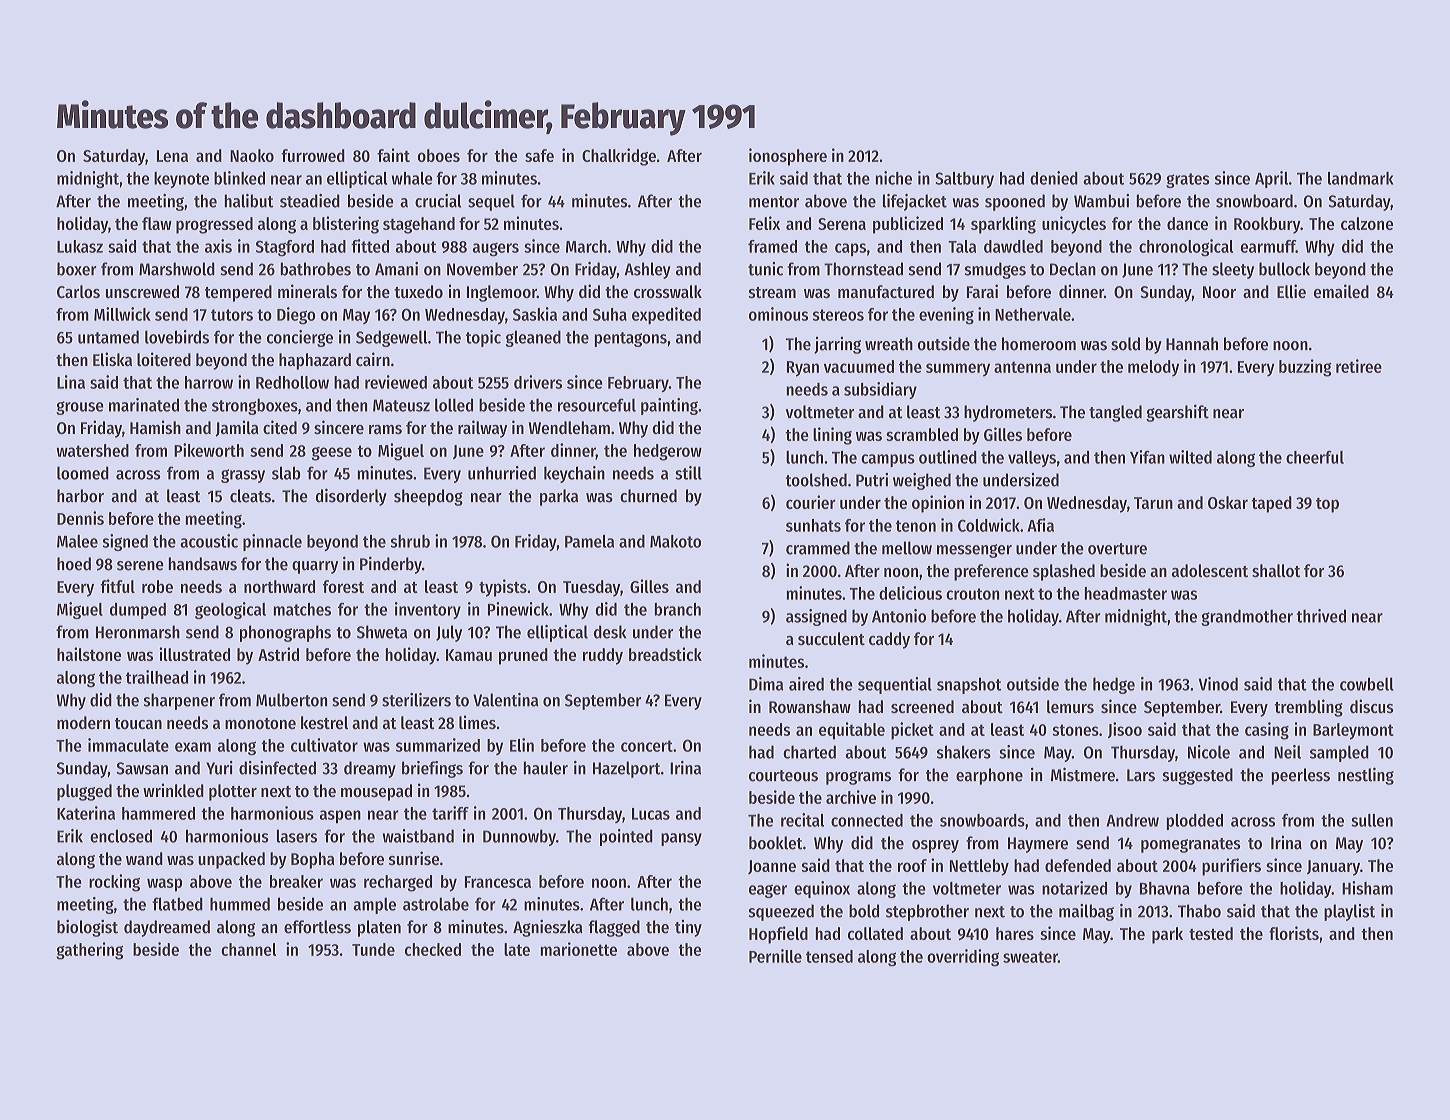  Describe the element at coordinates (370, 246) in the image. I see `fitted` at that location.
